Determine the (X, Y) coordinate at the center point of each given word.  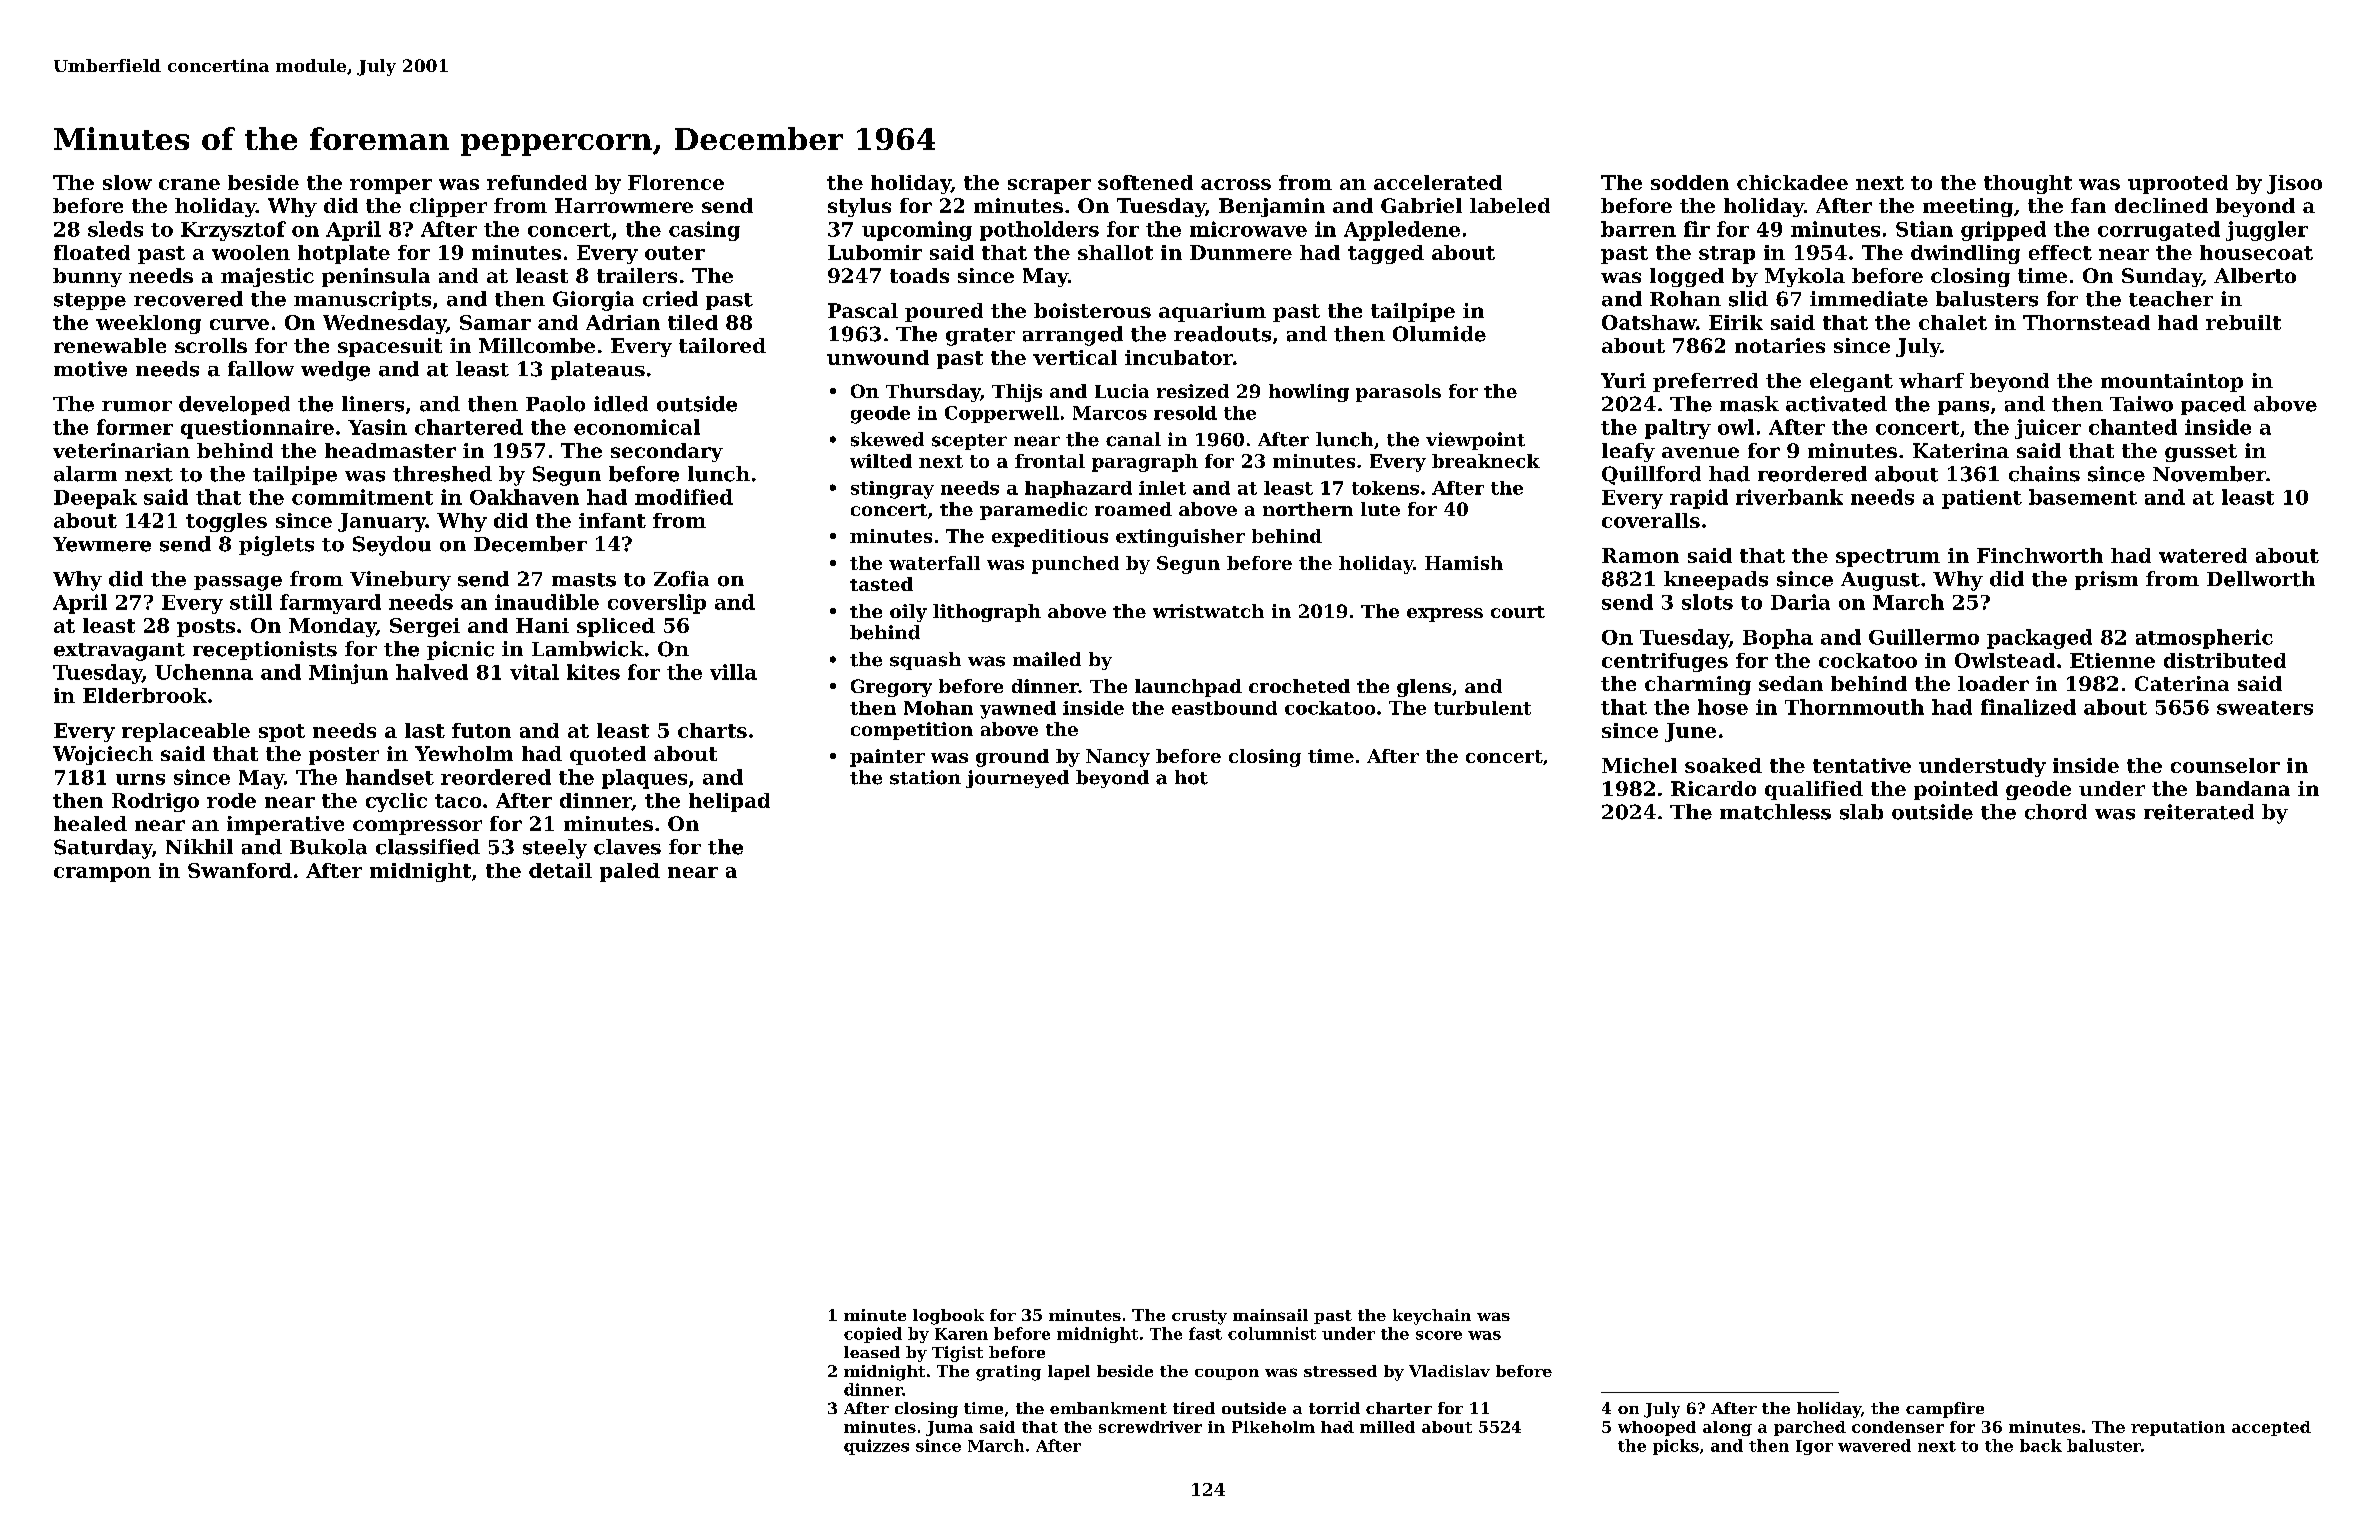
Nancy (1118, 758)
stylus (859, 207)
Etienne (2112, 660)
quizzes (876, 1447)
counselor (2225, 765)
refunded (537, 182)
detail (560, 870)
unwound (878, 357)
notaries (1780, 345)
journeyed (1017, 779)
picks (1676, 1447)
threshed (442, 474)
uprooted (2178, 184)
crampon (102, 874)
